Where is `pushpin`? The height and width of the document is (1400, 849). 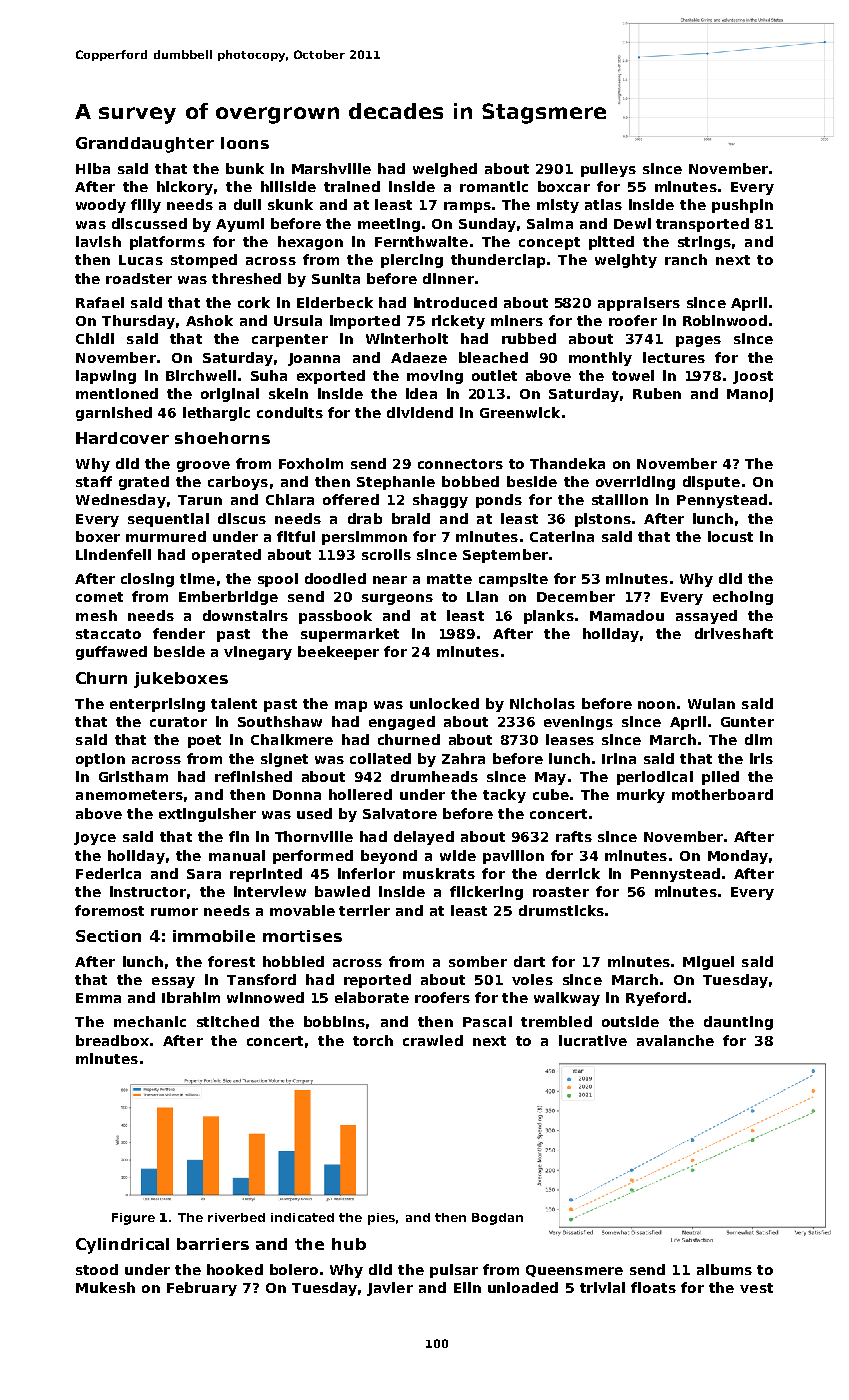 pushpin is located at coordinates (742, 206).
